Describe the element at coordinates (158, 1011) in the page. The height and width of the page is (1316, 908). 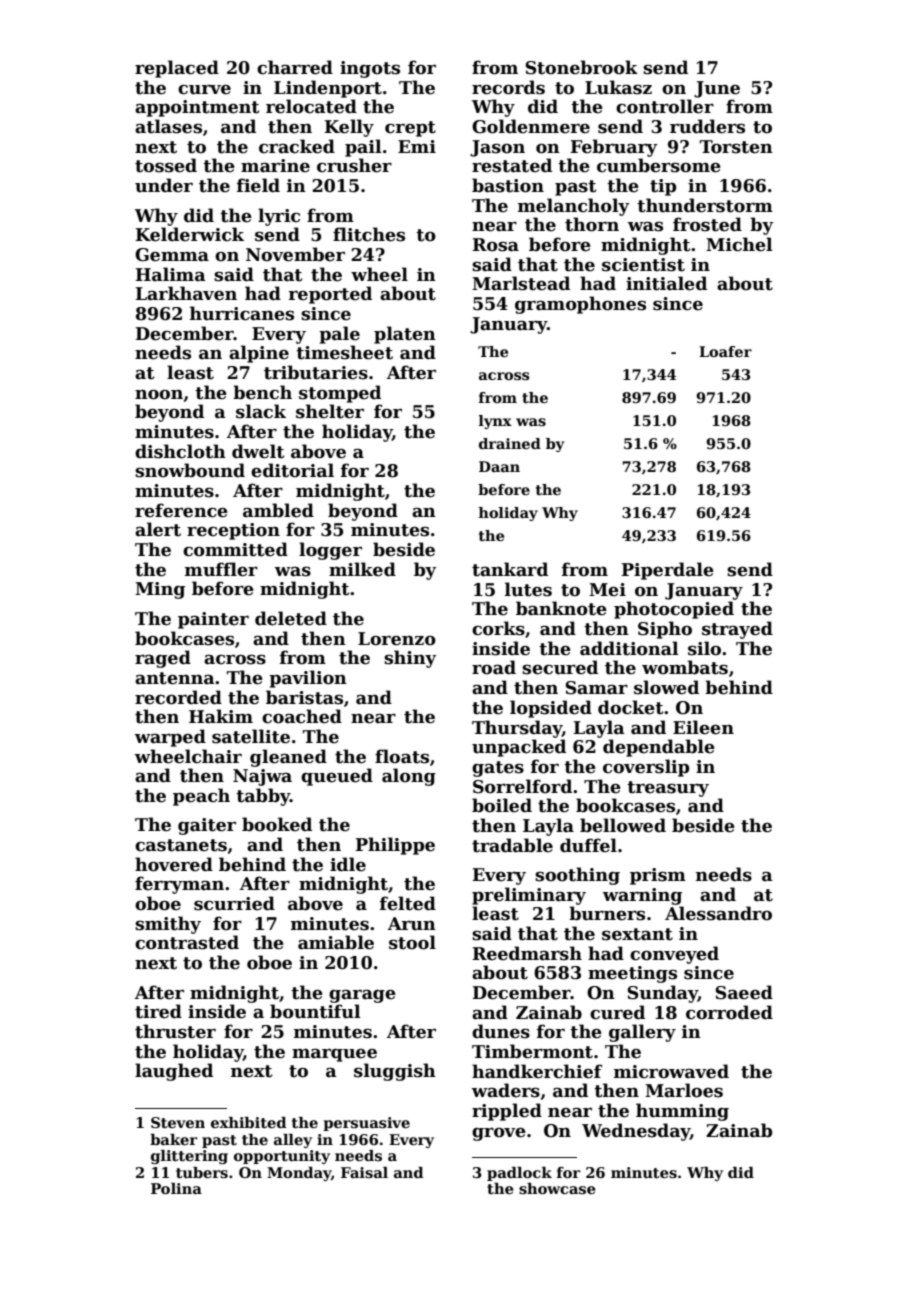
I see `tired` at that location.
